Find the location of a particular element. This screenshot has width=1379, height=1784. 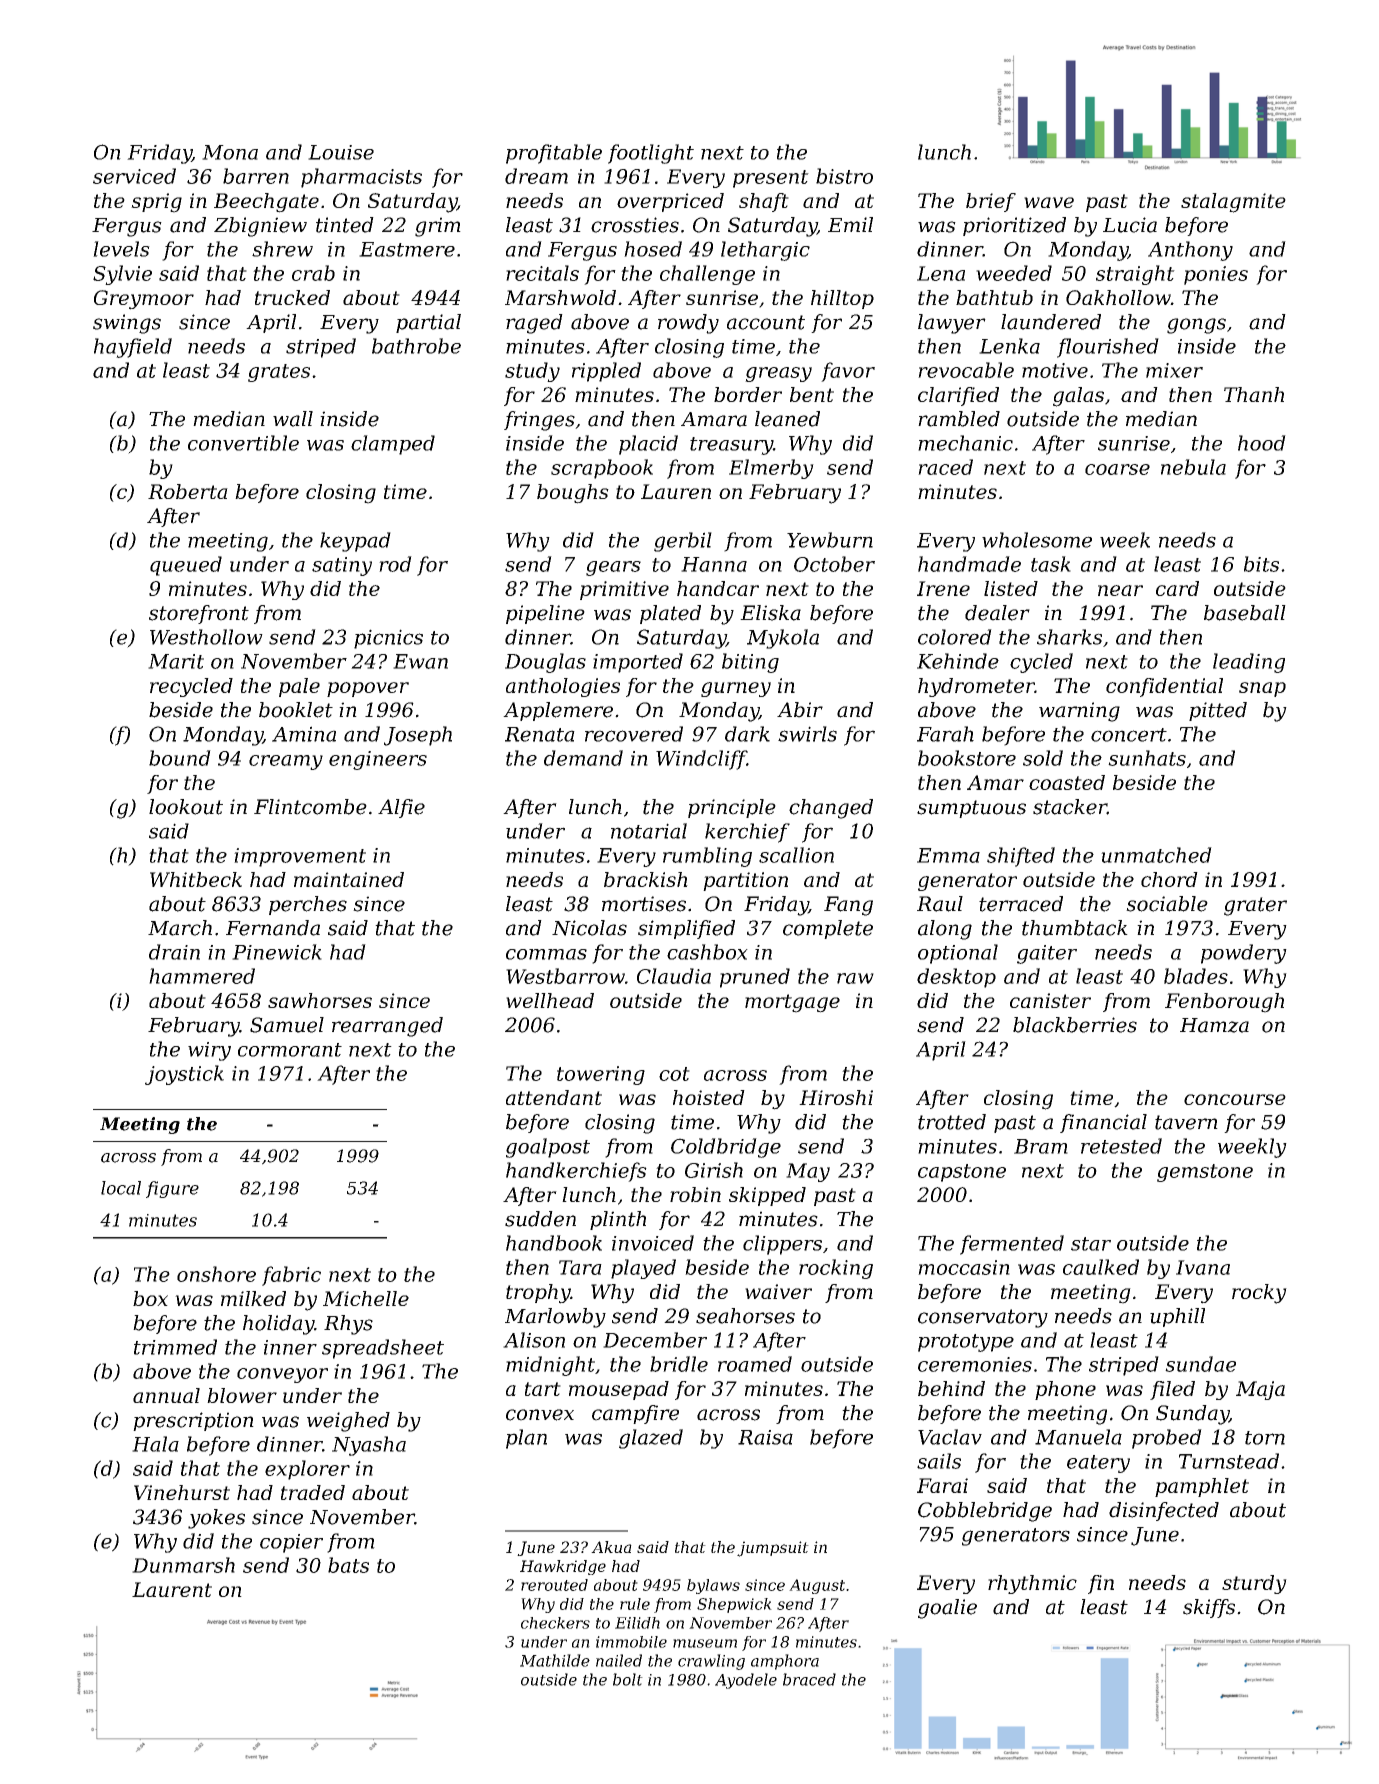

Fenborough is located at coordinates (1224, 1003).
